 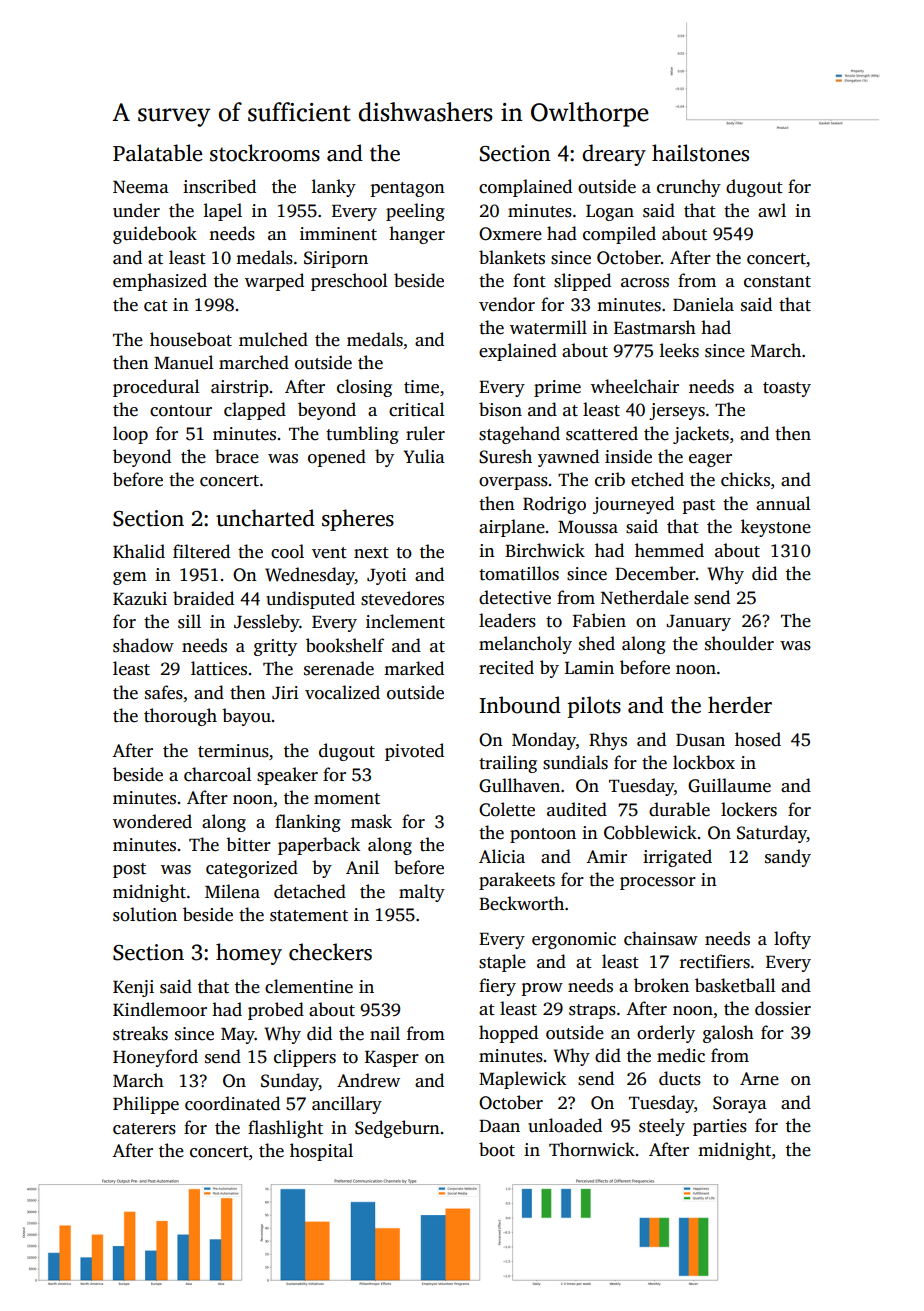 I want to click on airplane, so click(x=512, y=528).
